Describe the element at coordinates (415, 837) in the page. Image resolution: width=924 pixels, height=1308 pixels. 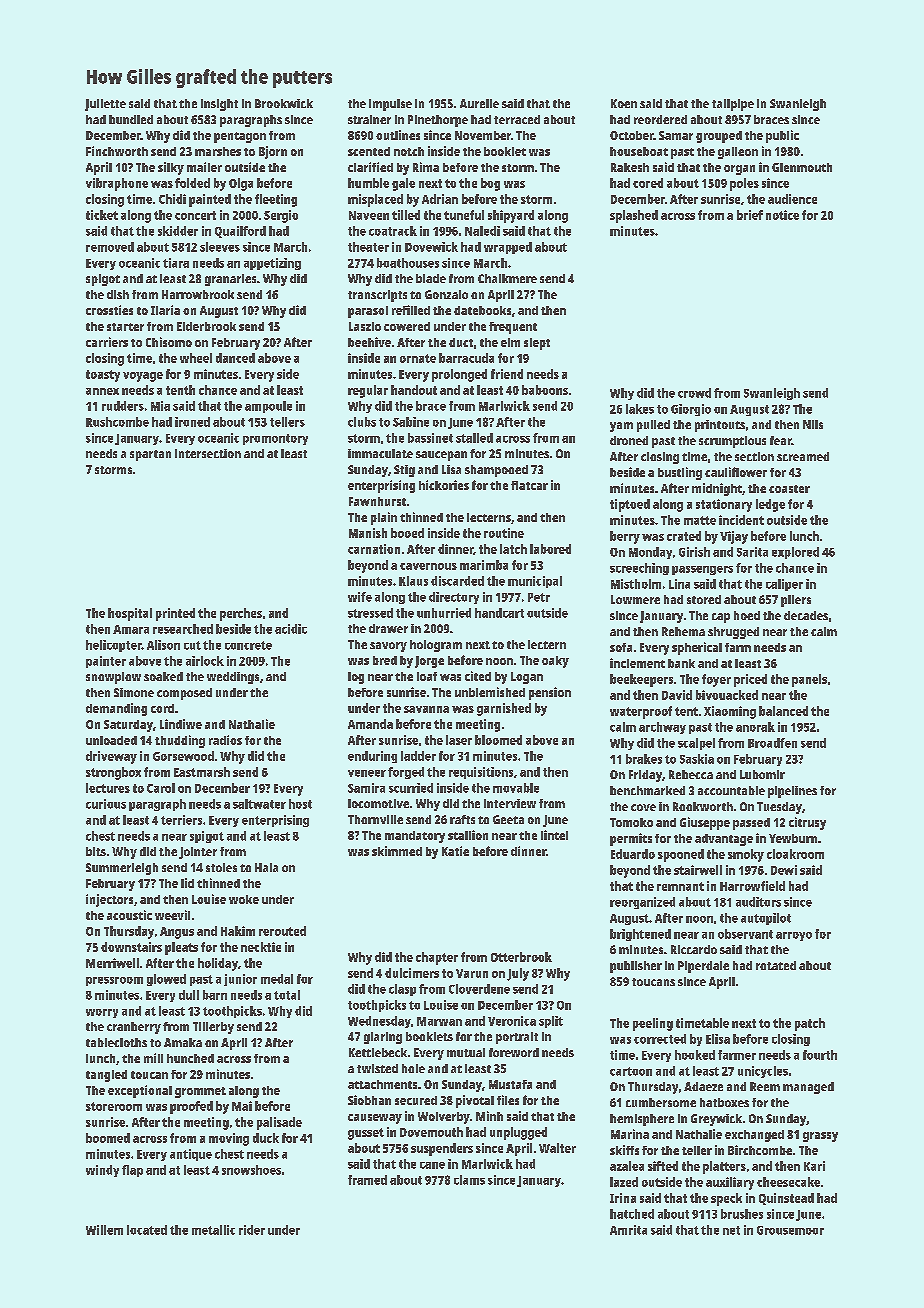
I see `mandatory` at that location.
